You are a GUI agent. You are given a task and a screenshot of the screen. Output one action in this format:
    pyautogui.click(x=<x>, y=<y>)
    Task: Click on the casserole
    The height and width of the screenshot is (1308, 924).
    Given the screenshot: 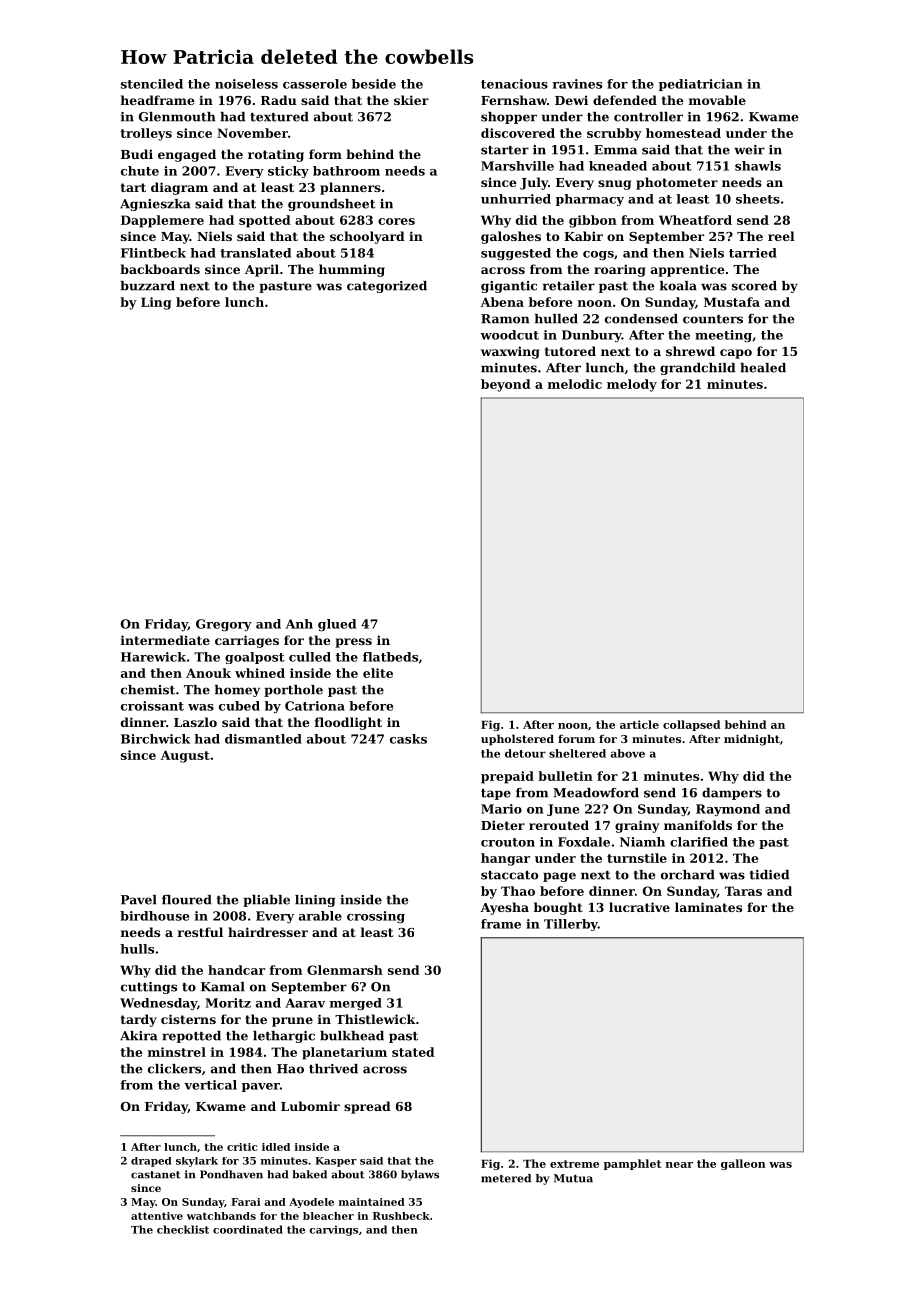 What is the action you would take?
    pyautogui.click(x=315, y=84)
